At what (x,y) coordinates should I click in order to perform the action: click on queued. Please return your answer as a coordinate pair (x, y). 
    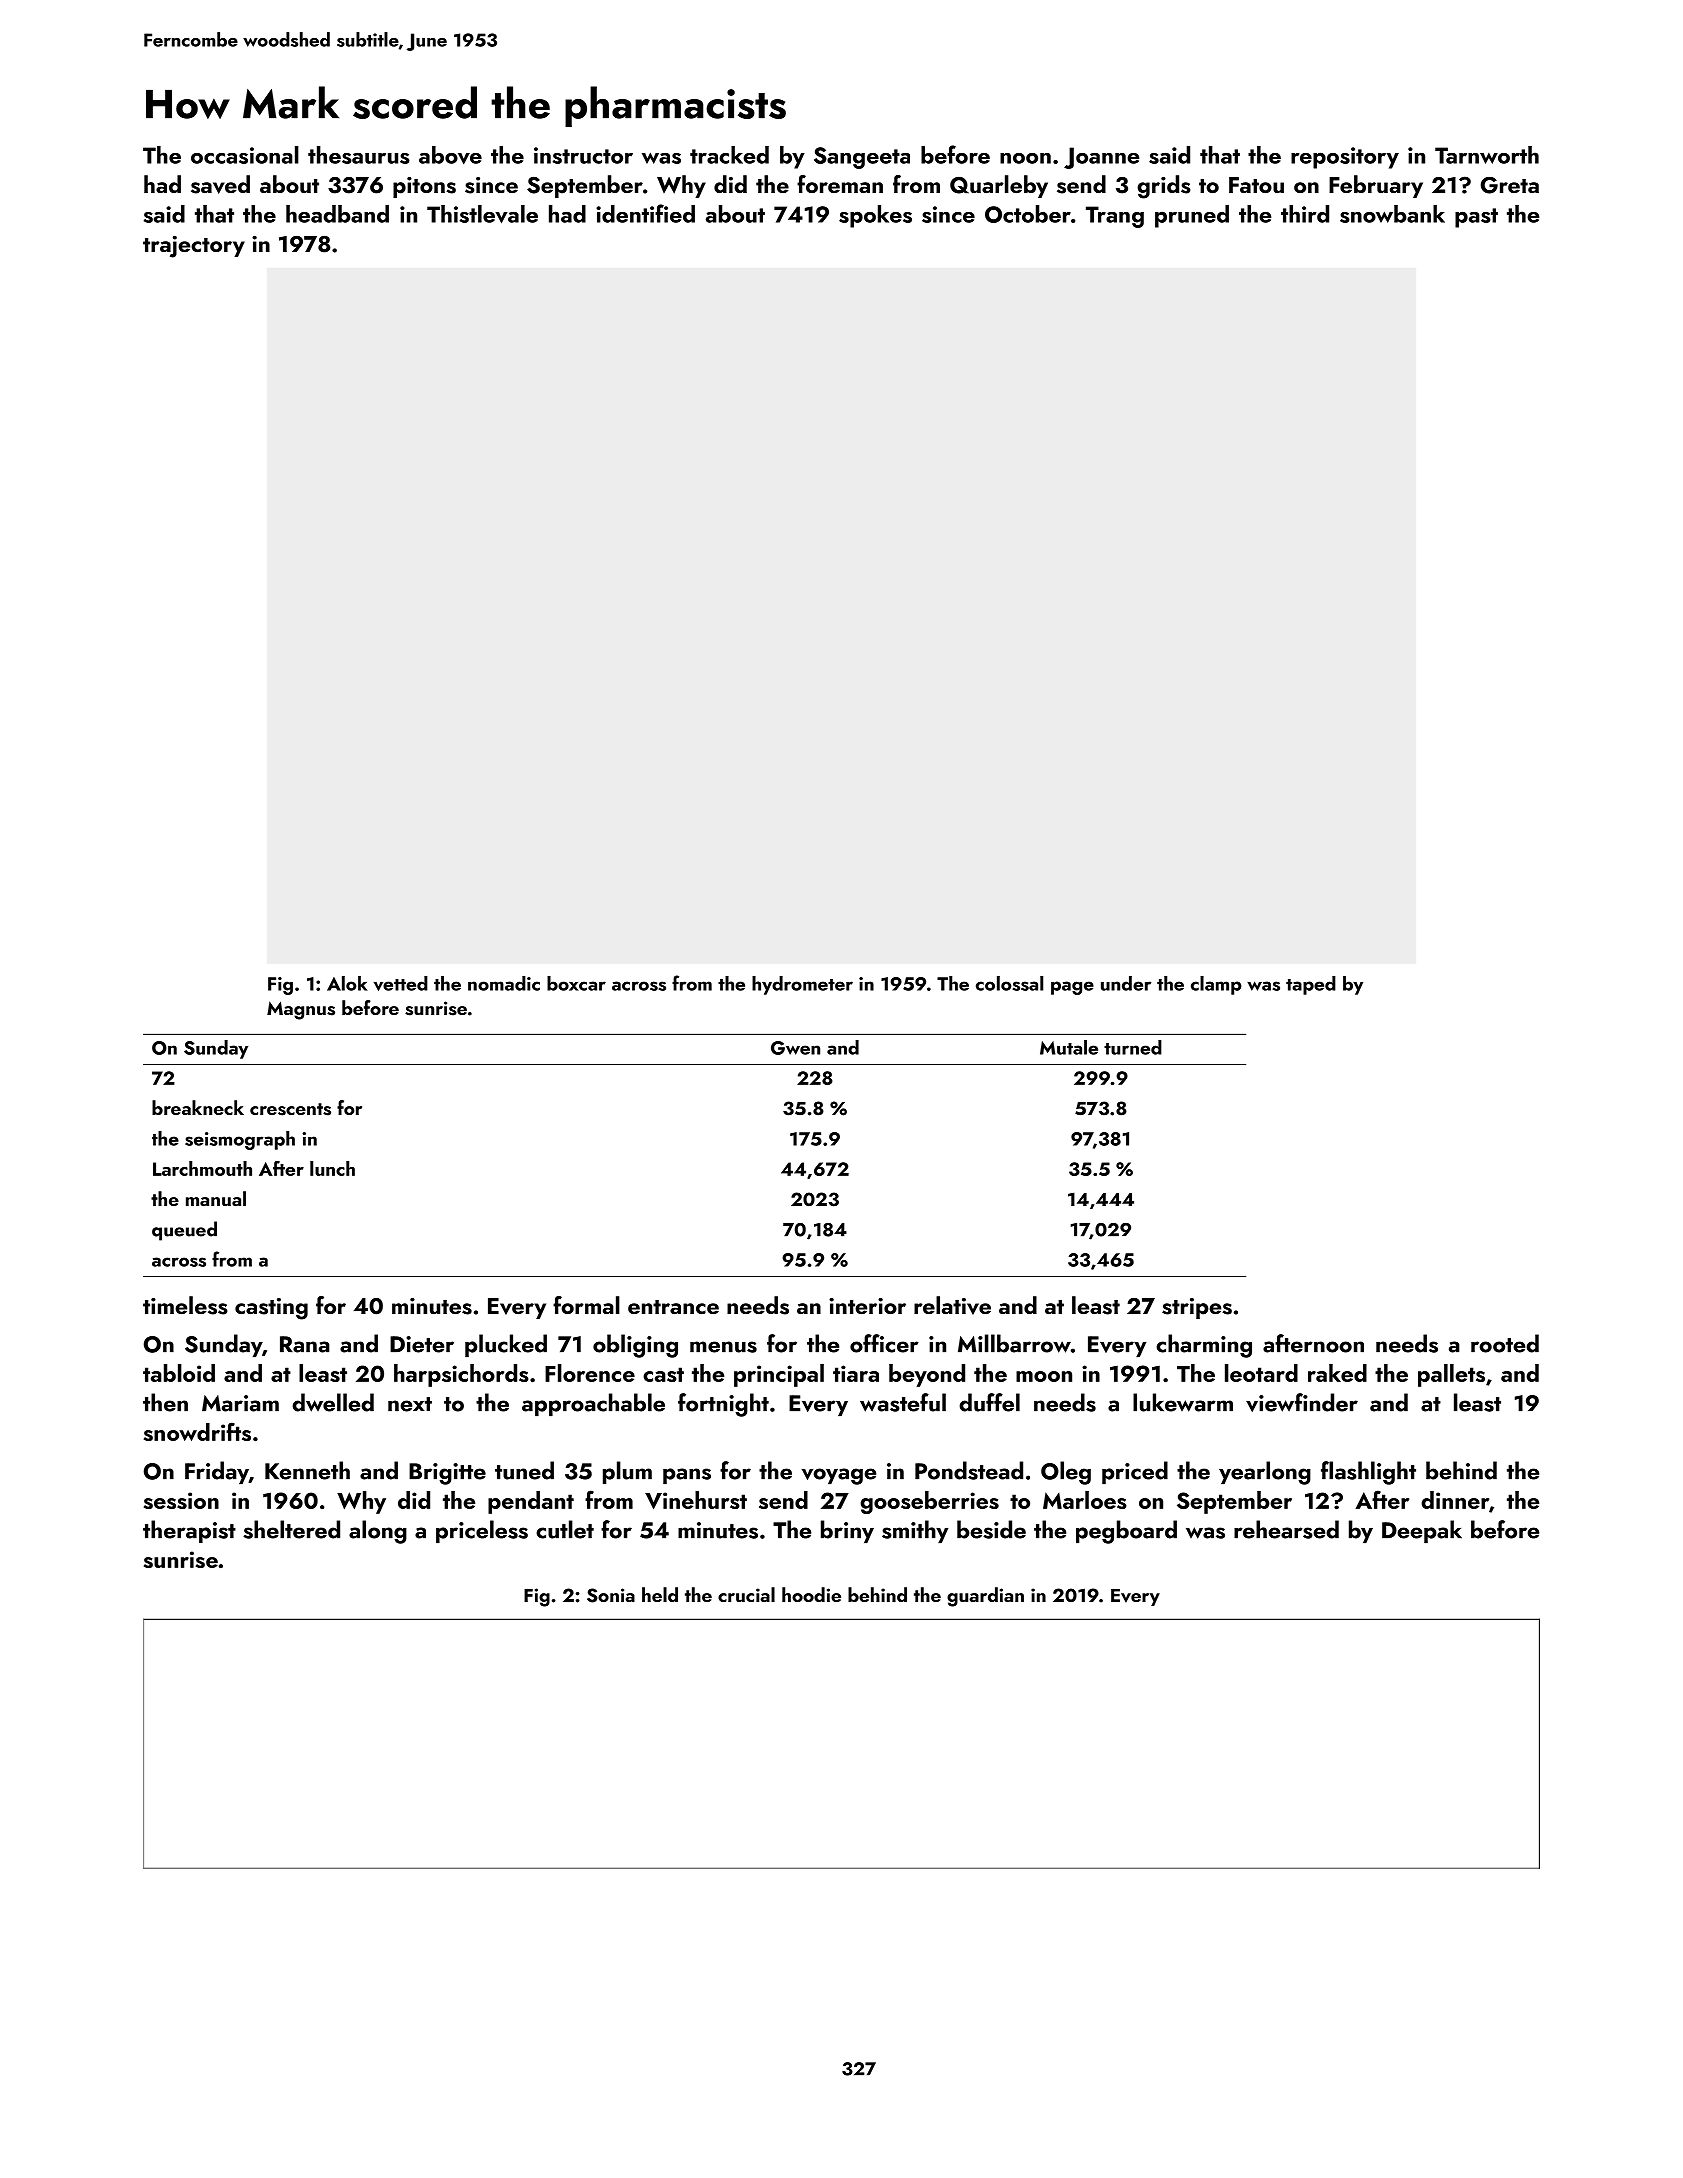
    Looking at the image, I should click on (184, 1231).
